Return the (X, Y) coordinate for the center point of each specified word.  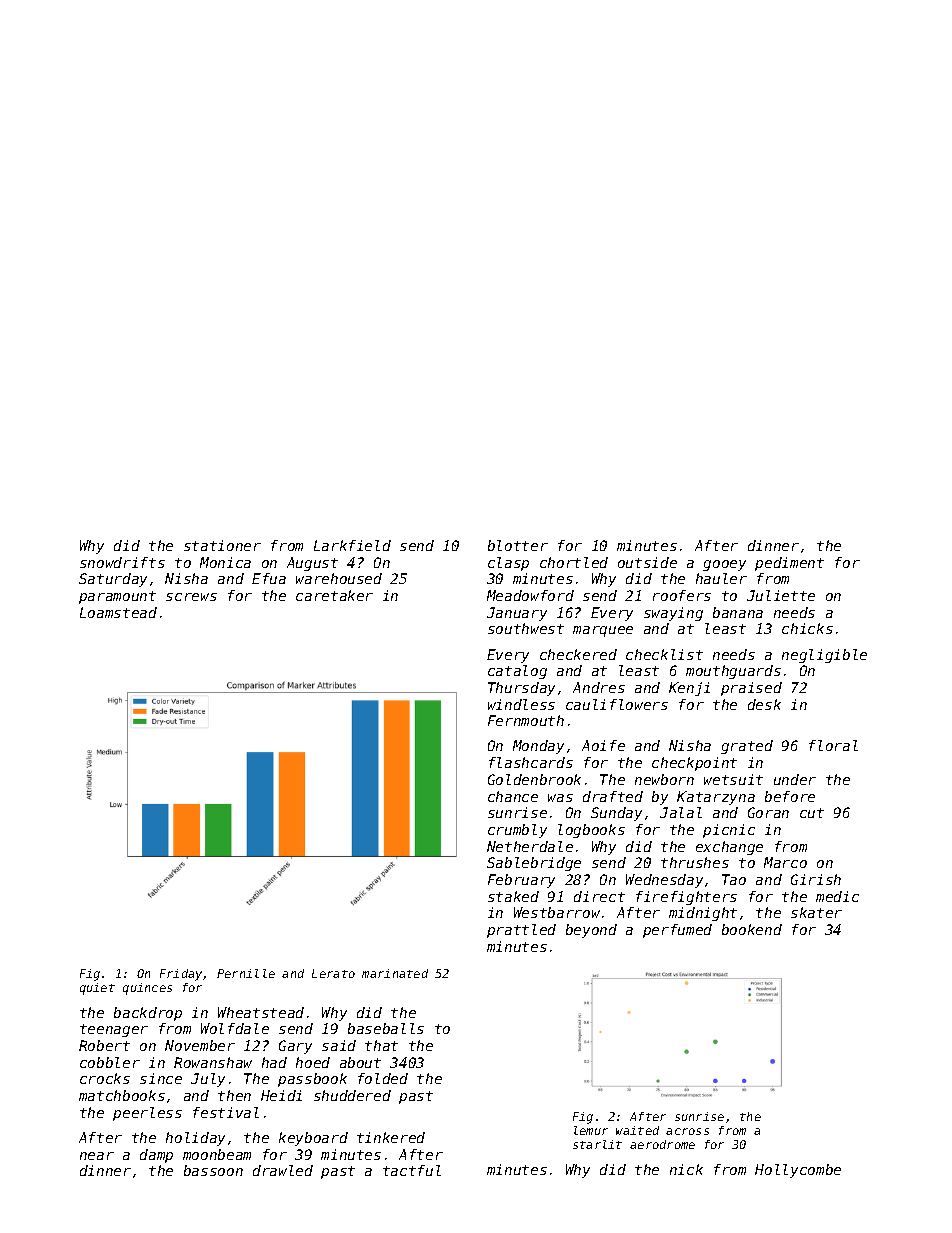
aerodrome (662, 1144)
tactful (412, 1170)
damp (156, 1156)
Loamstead (118, 612)
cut (812, 813)
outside (647, 562)
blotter (518, 545)
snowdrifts (122, 562)
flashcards (531, 762)
